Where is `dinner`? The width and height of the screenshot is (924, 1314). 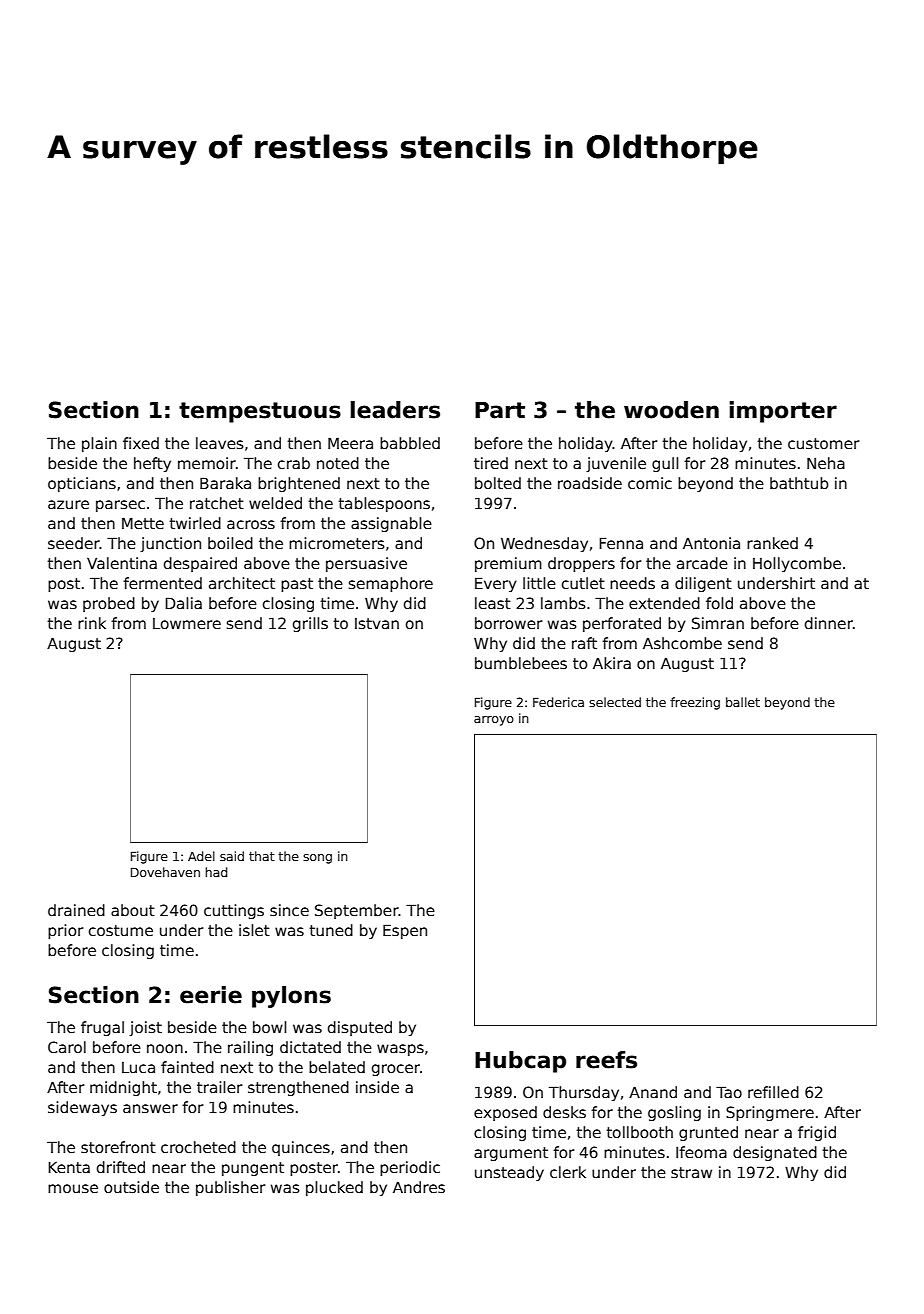 dinner is located at coordinates (829, 623).
